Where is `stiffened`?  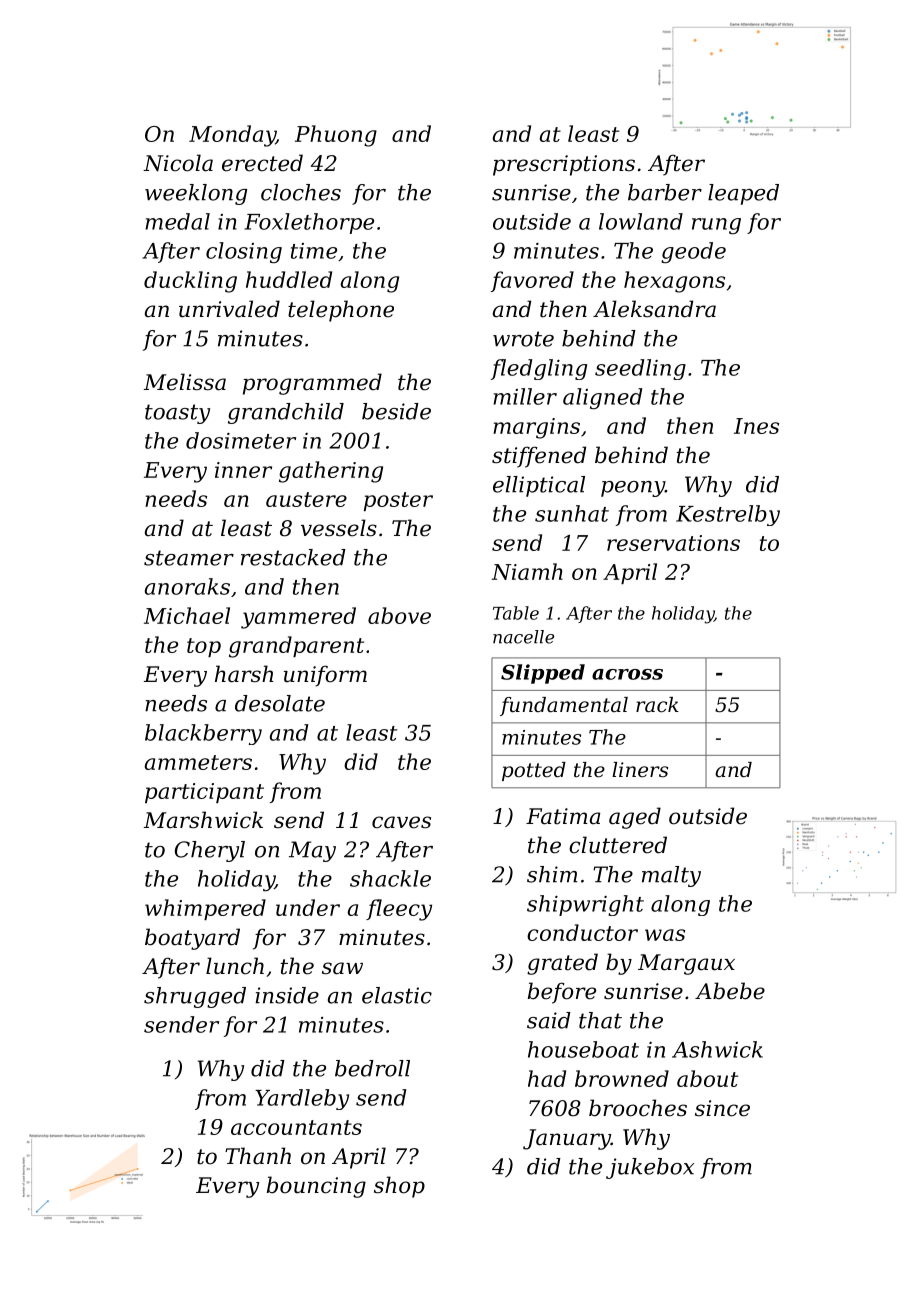
stiffened is located at coordinates (539, 457).
